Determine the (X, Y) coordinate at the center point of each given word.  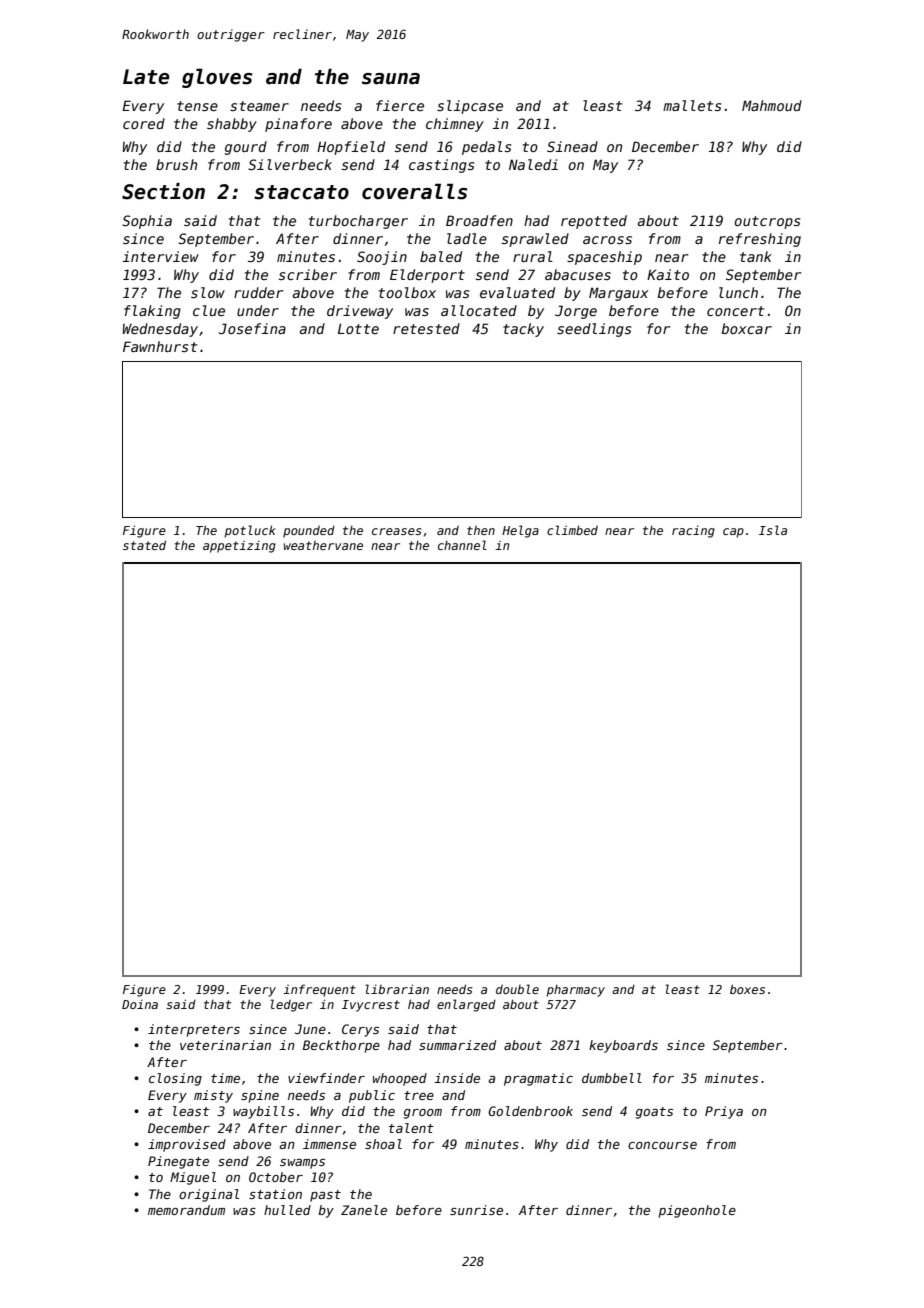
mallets (692, 105)
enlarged (466, 1005)
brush (176, 164)
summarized (457, 1045)
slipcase (470, 107)
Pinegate (178, 1162)
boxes (747, 989)
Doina (140, 1004)
